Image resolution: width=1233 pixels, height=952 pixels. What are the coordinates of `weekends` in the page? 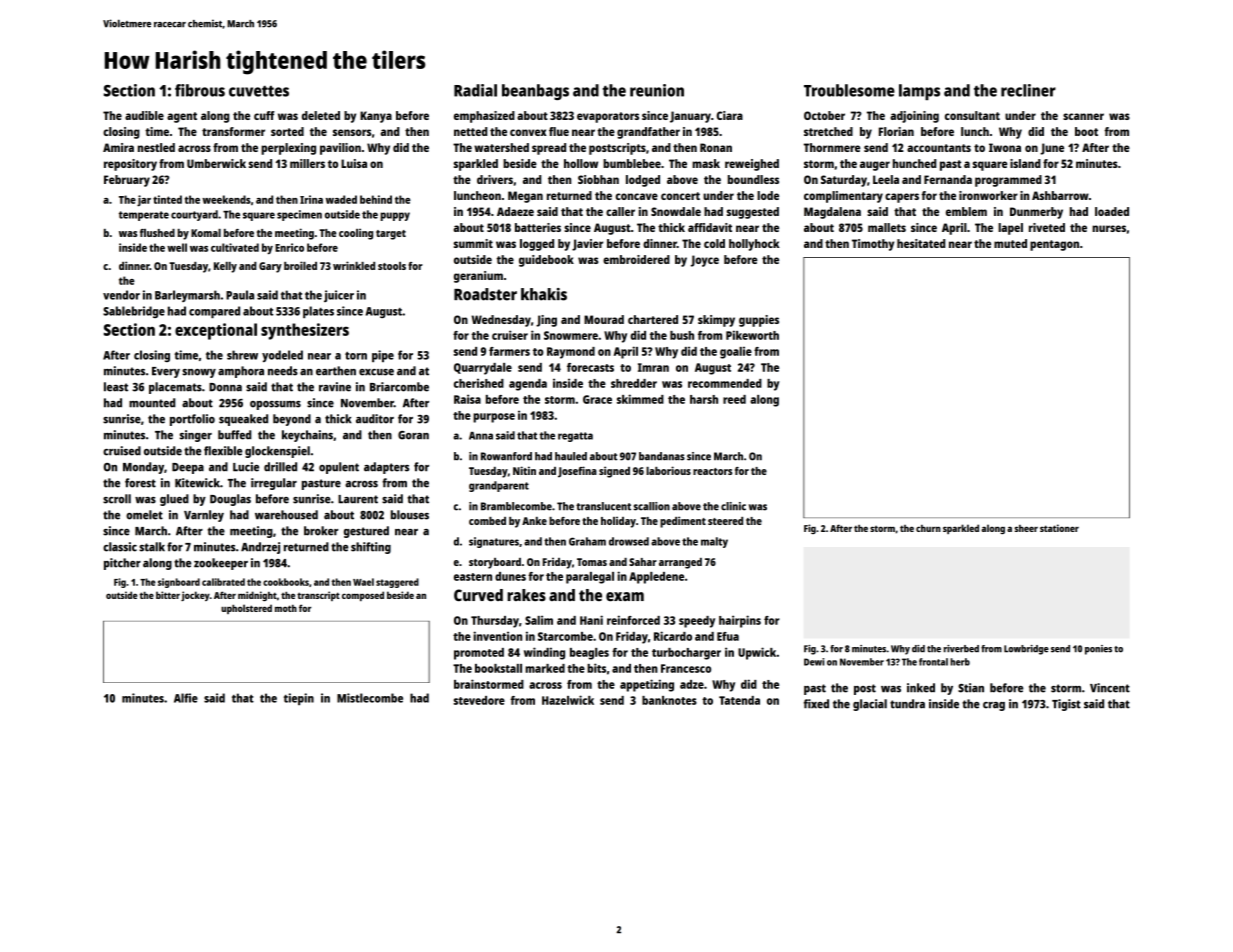 It's located at (226, 199).
